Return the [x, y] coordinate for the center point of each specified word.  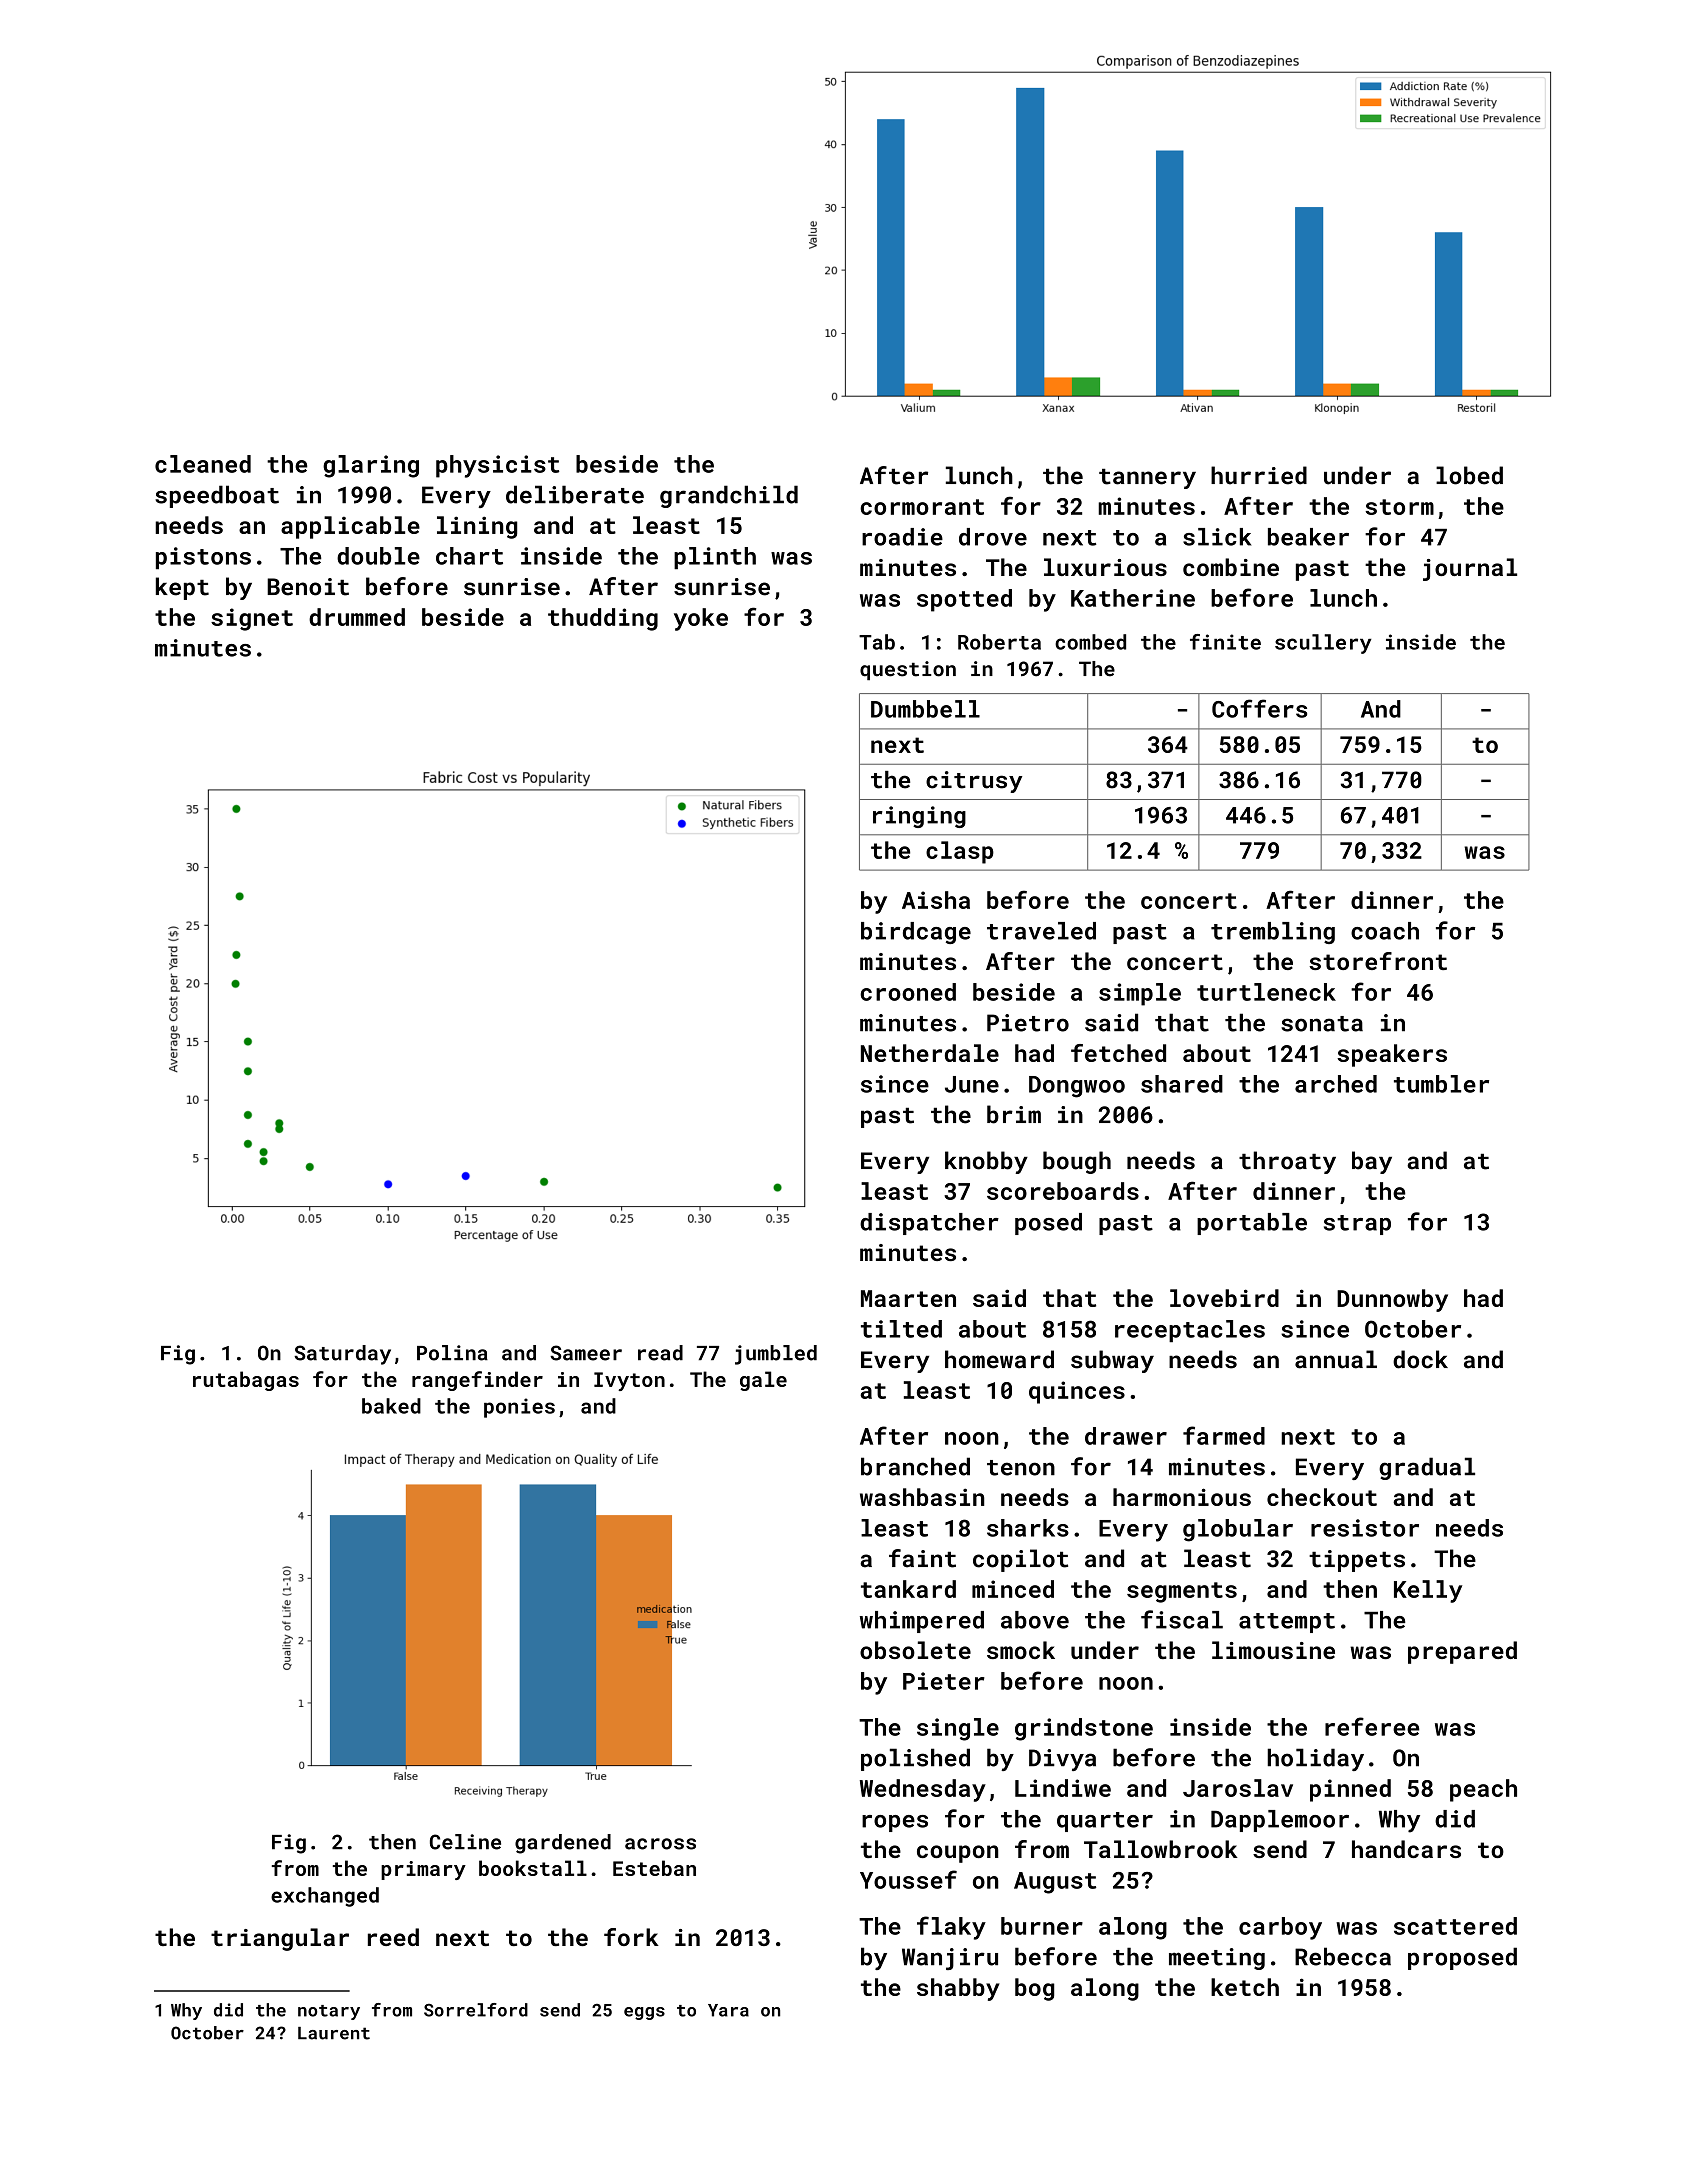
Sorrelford [476, 2010]
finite [1225, 642]
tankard [908, 1589]
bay [1372, 1162]
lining [477, 527]
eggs [644, 2013]
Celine [465, 1842]
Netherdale [930, 1053]
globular [1238, 1530]
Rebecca [1343, 1956]
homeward [999, 1359]
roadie [902, 537]
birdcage [916, 933]
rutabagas [246, 1381]
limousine [1273, 1650]
